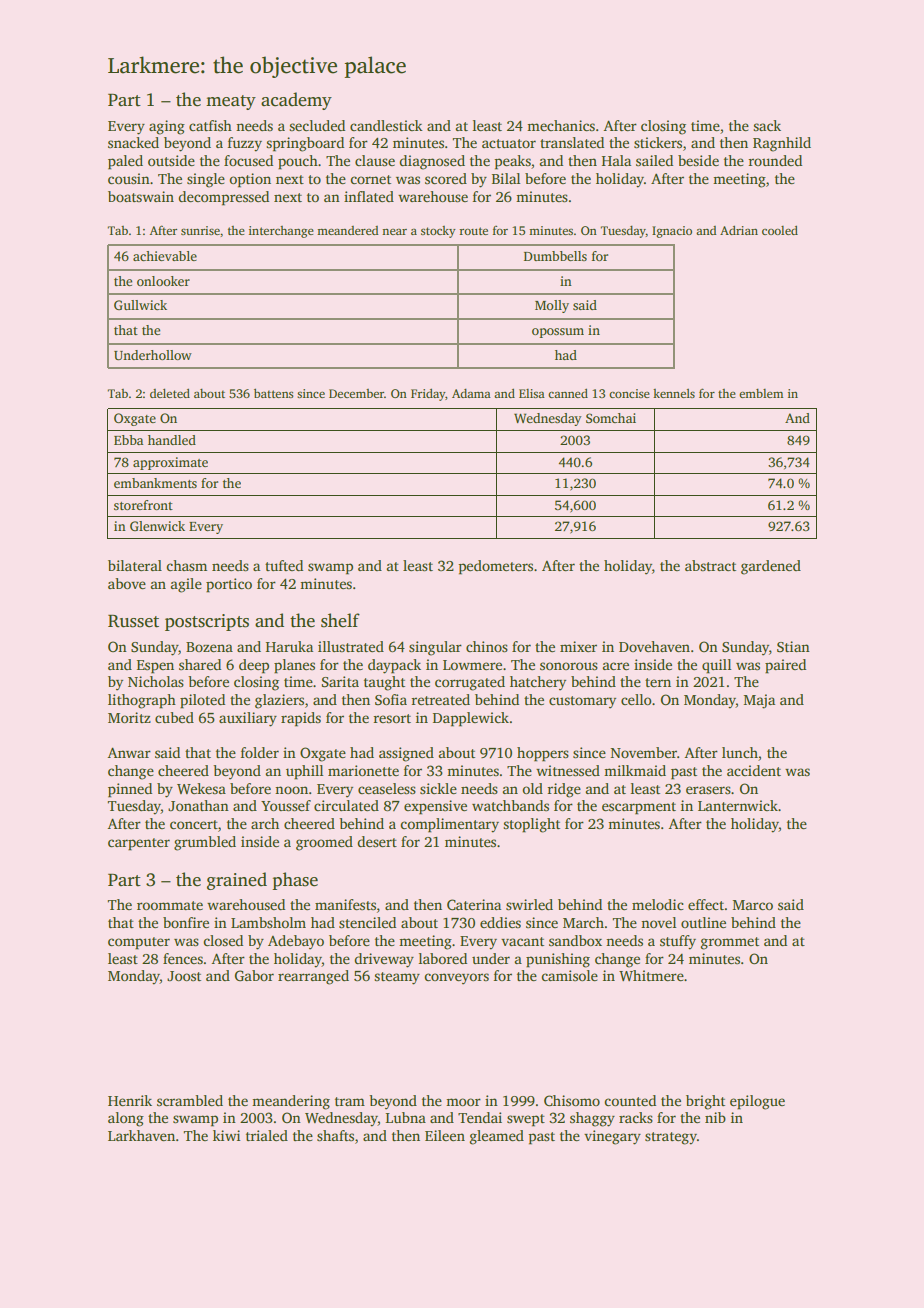 The image size is (924, 1308). What do you see at coordinates (555, 256) in the page?
I see `Dumbbells` at bounding box center [555, 256].
